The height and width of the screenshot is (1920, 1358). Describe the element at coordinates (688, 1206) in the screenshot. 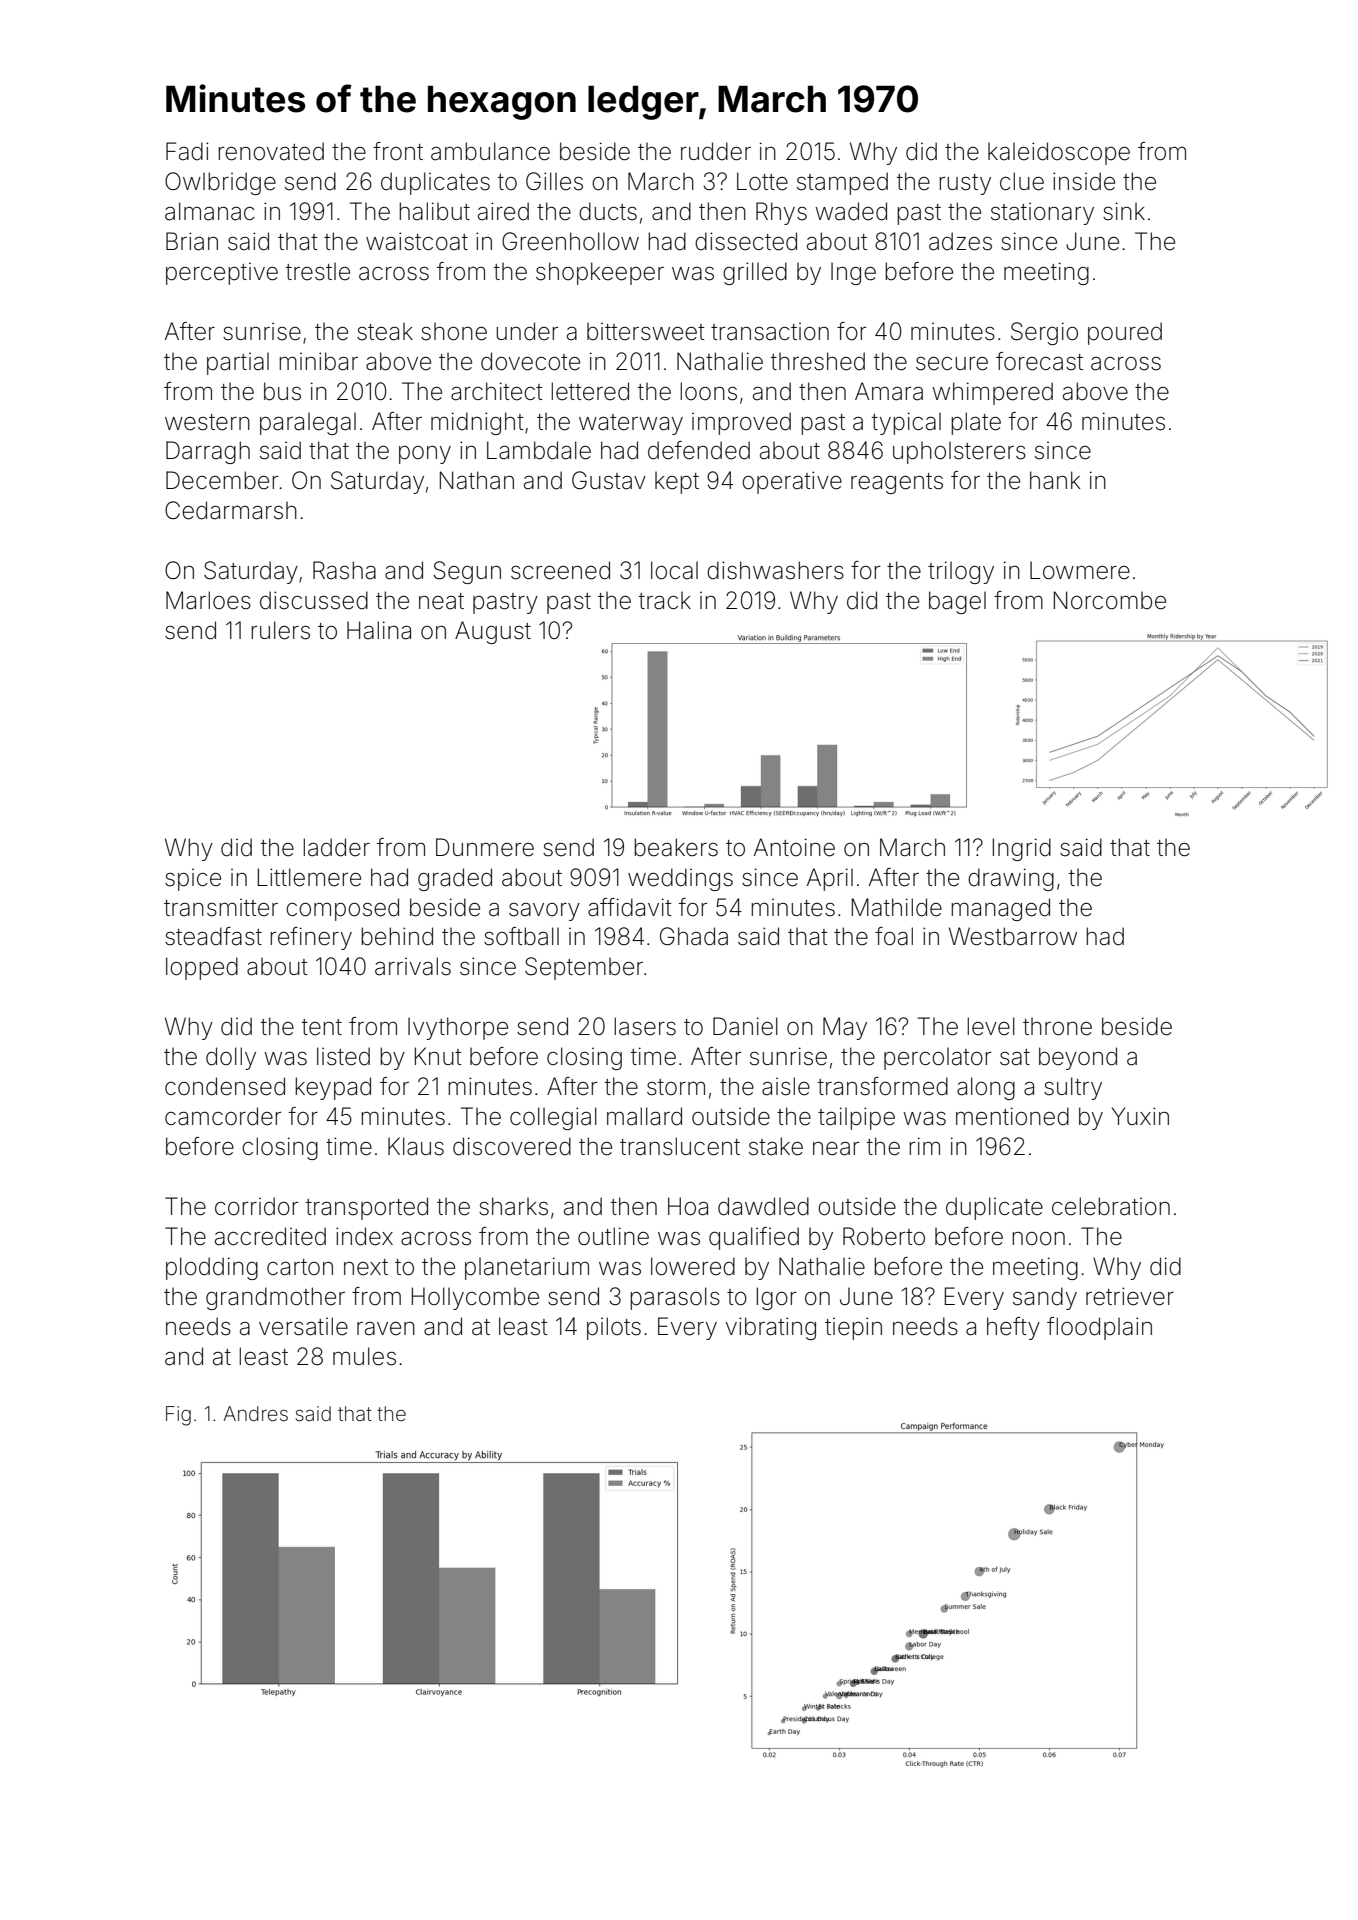

I see `Hoa` at that location.
